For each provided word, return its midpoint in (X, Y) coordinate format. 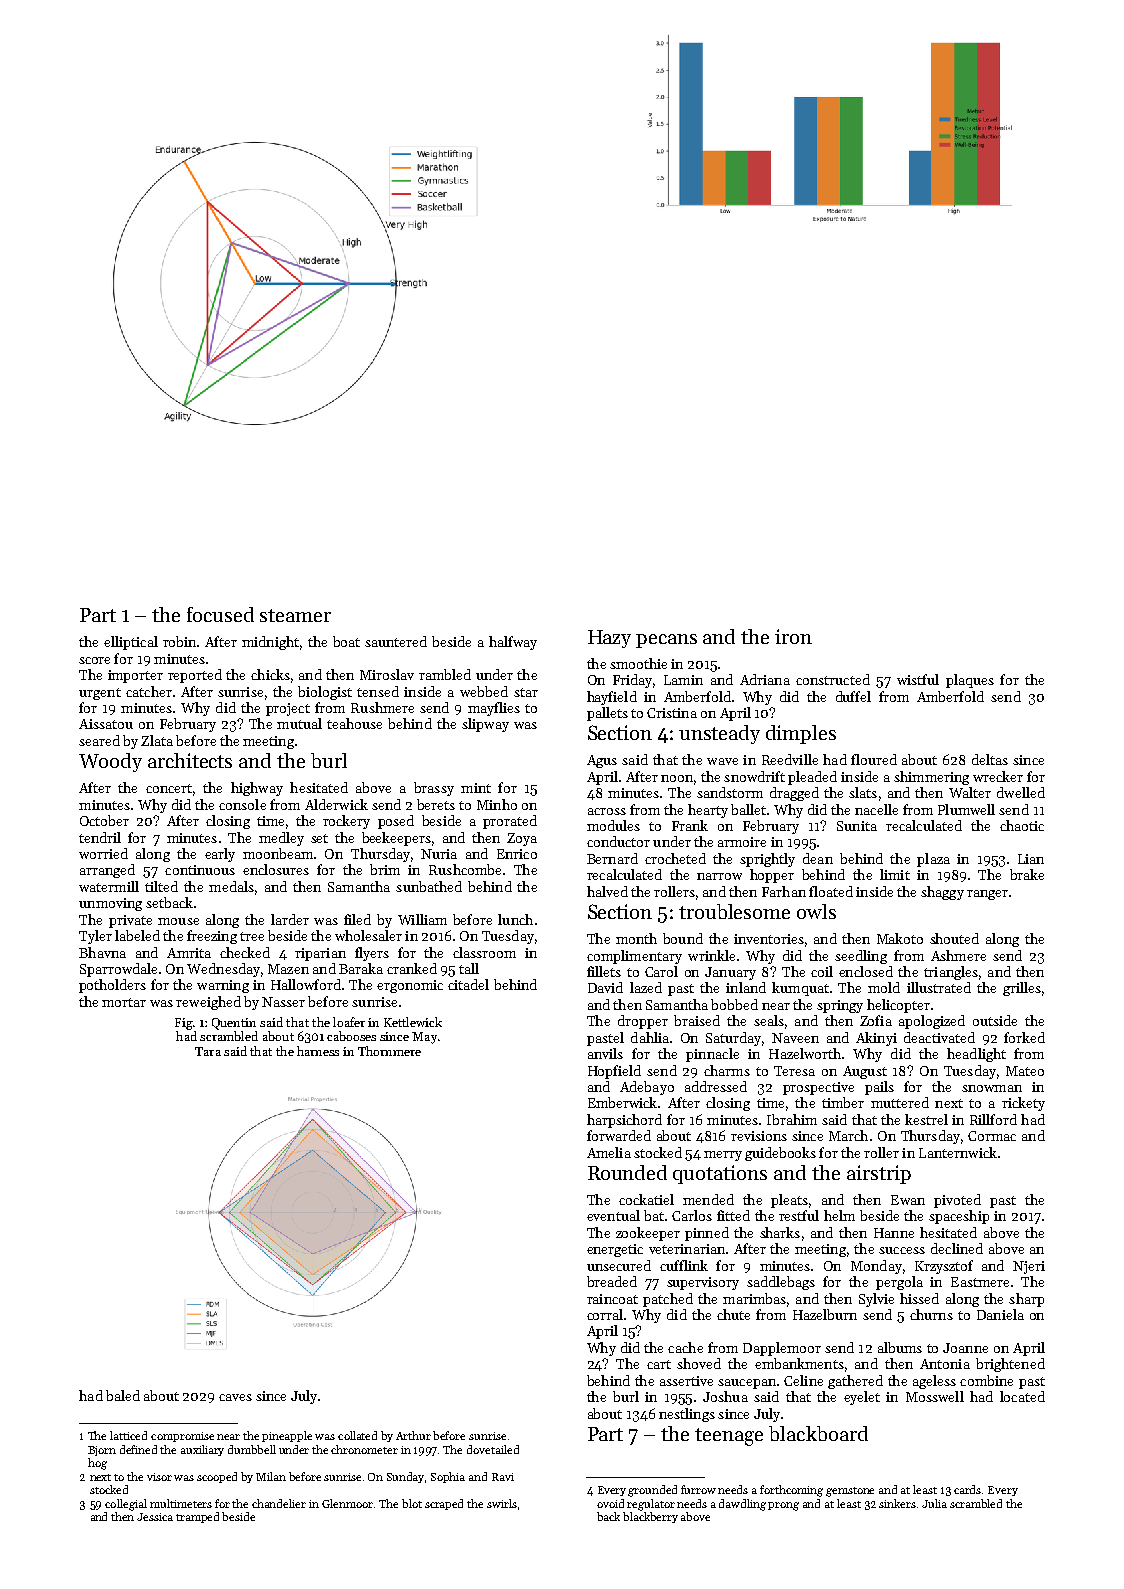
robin (179, 641)
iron (793, 636)
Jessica (155, 1517)
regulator (651, 1505)
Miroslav (387, 674)
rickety (1023, 1104)
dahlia (650, 1037)
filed (357, 919)
